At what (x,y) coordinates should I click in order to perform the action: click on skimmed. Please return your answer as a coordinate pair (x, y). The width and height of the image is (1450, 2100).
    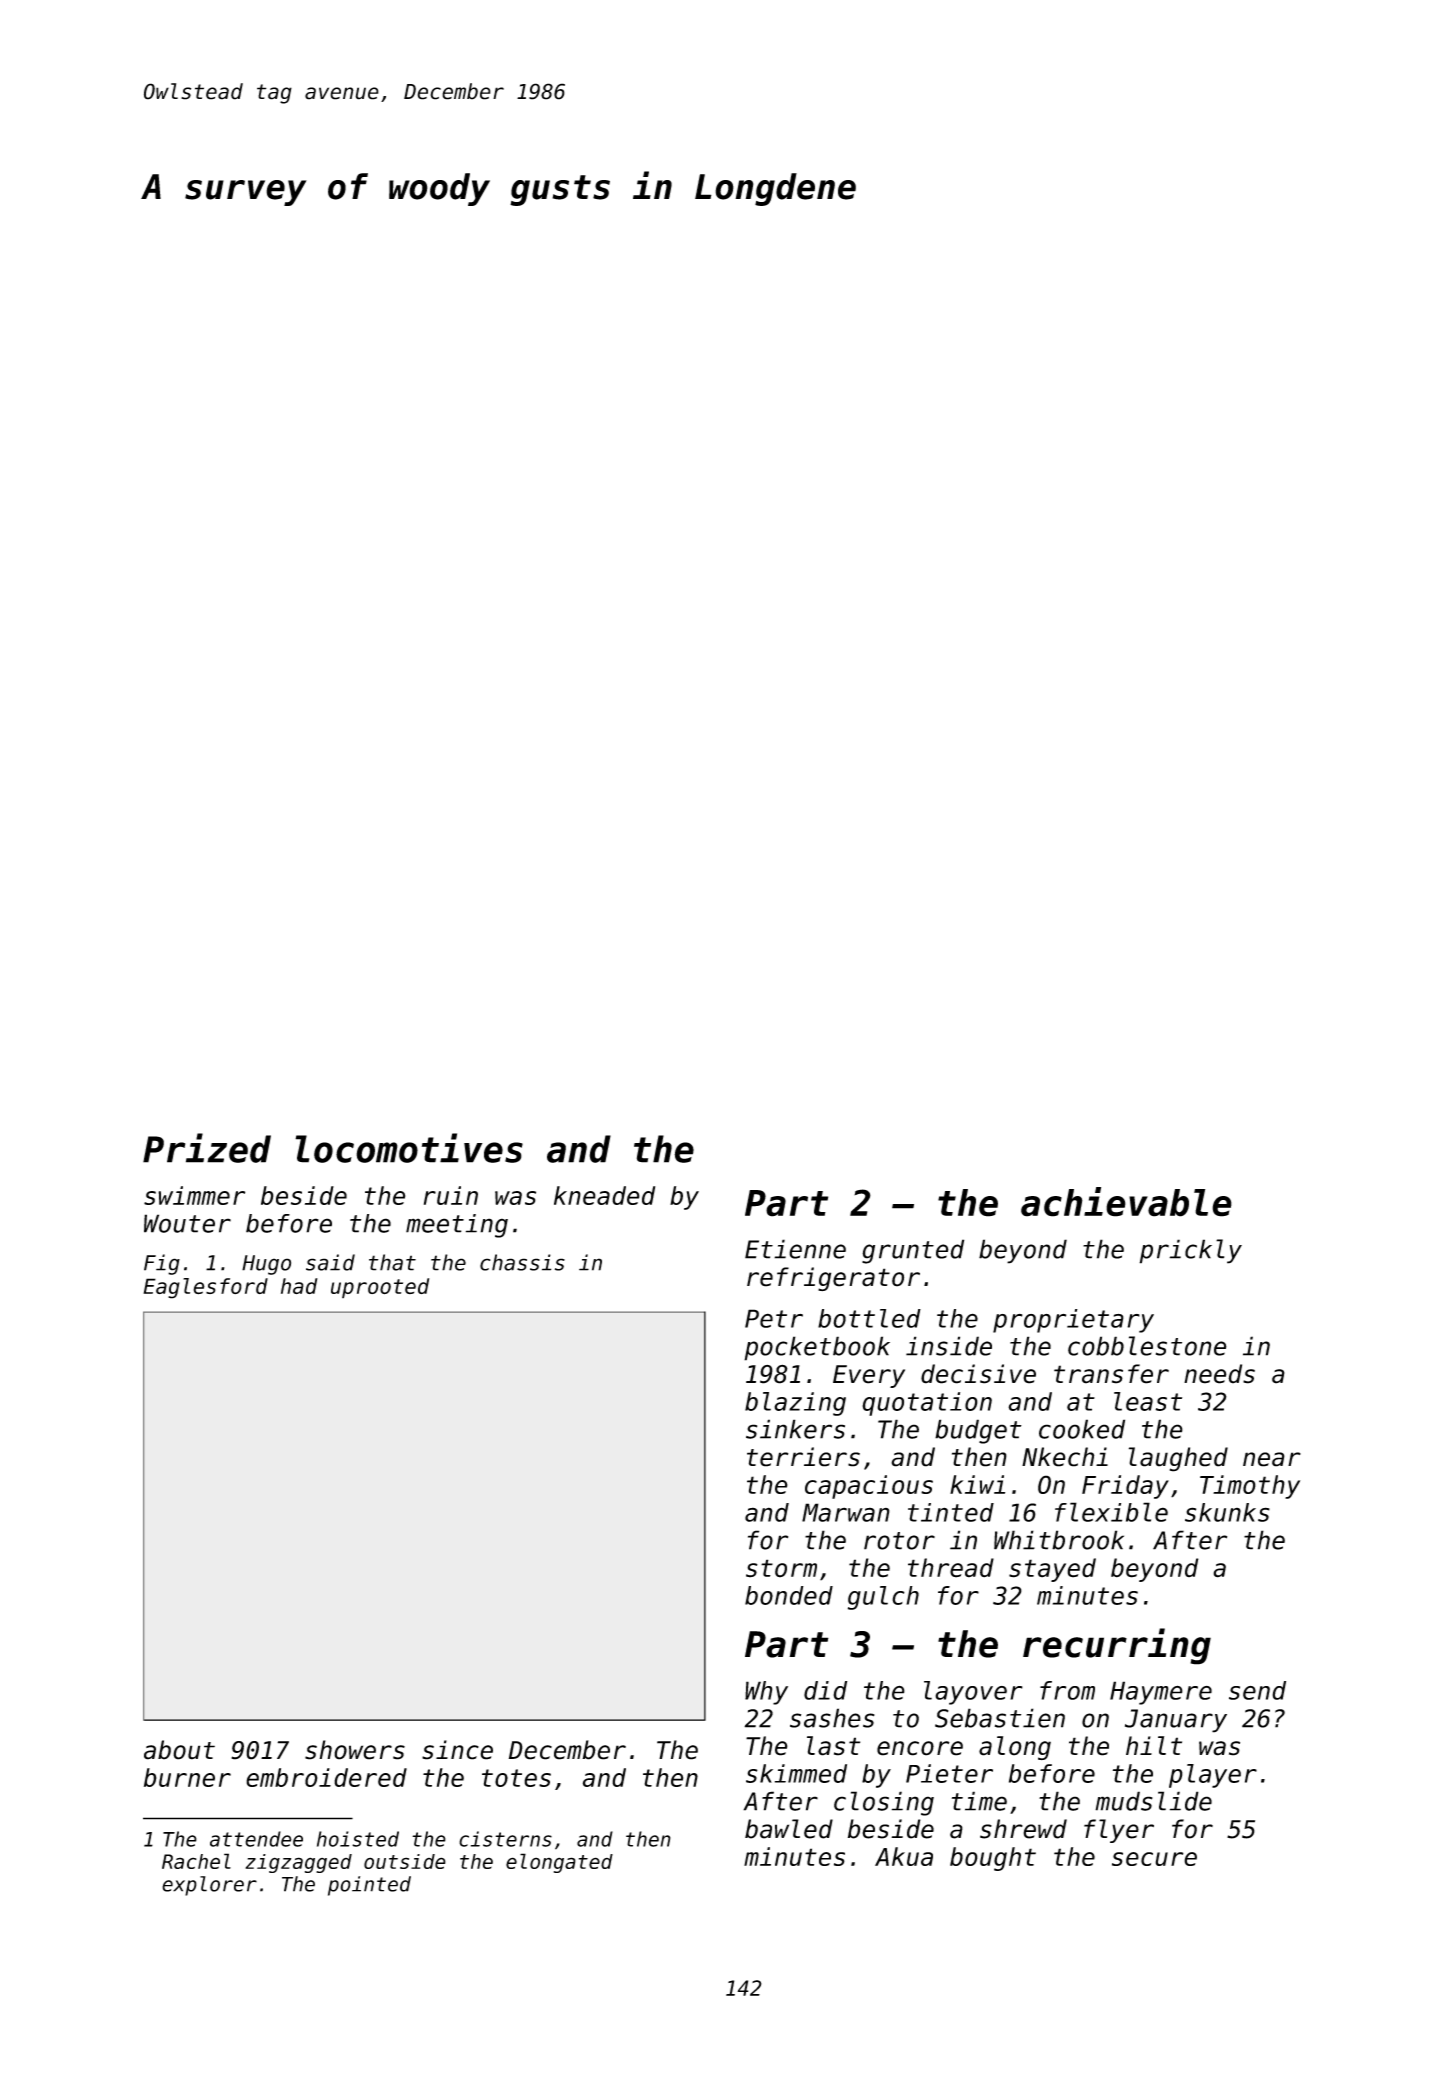
    Looking at the image, I should click on (796, 1773).
